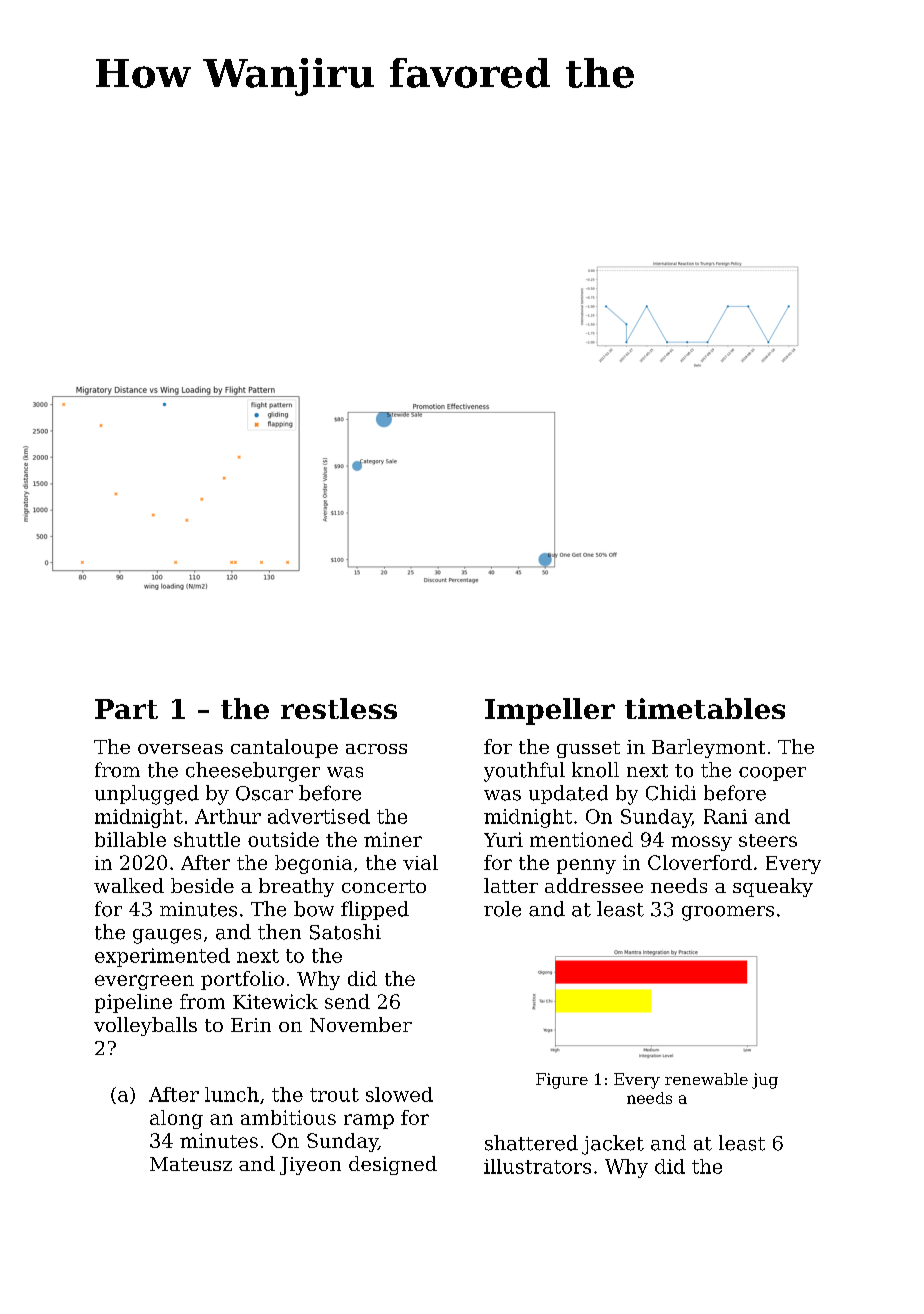 Image resolution: width=924 pixels, height=1314 pixels. What do you see at coordinates (126, 709) in the screenshot?
I see `Part` at bounding box center [126, 709].
